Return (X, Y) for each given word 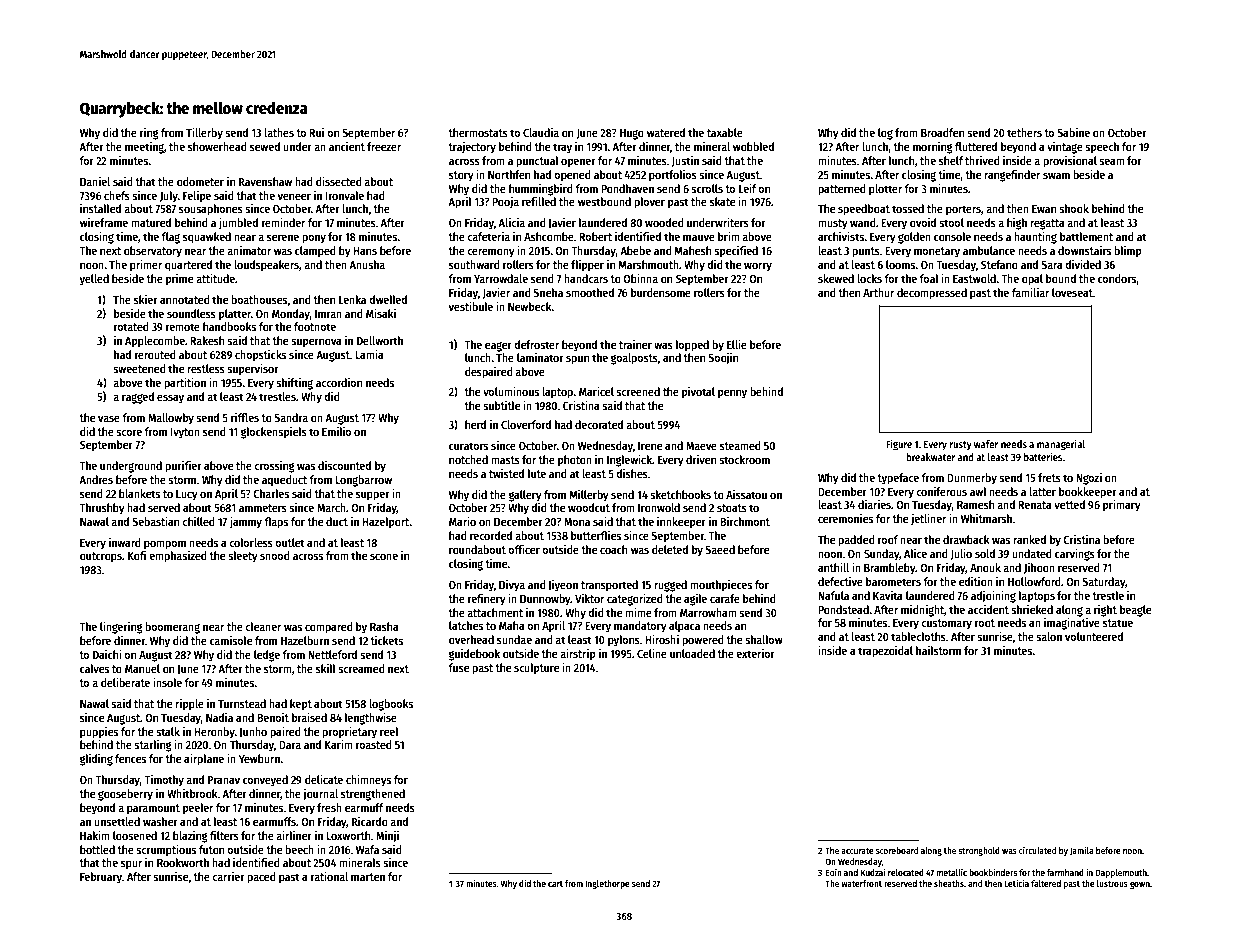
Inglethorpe (607, 884)
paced (261, 878)
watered (666, 132)
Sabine (1073, 132)
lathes (279, 132)
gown (1140, 885)
